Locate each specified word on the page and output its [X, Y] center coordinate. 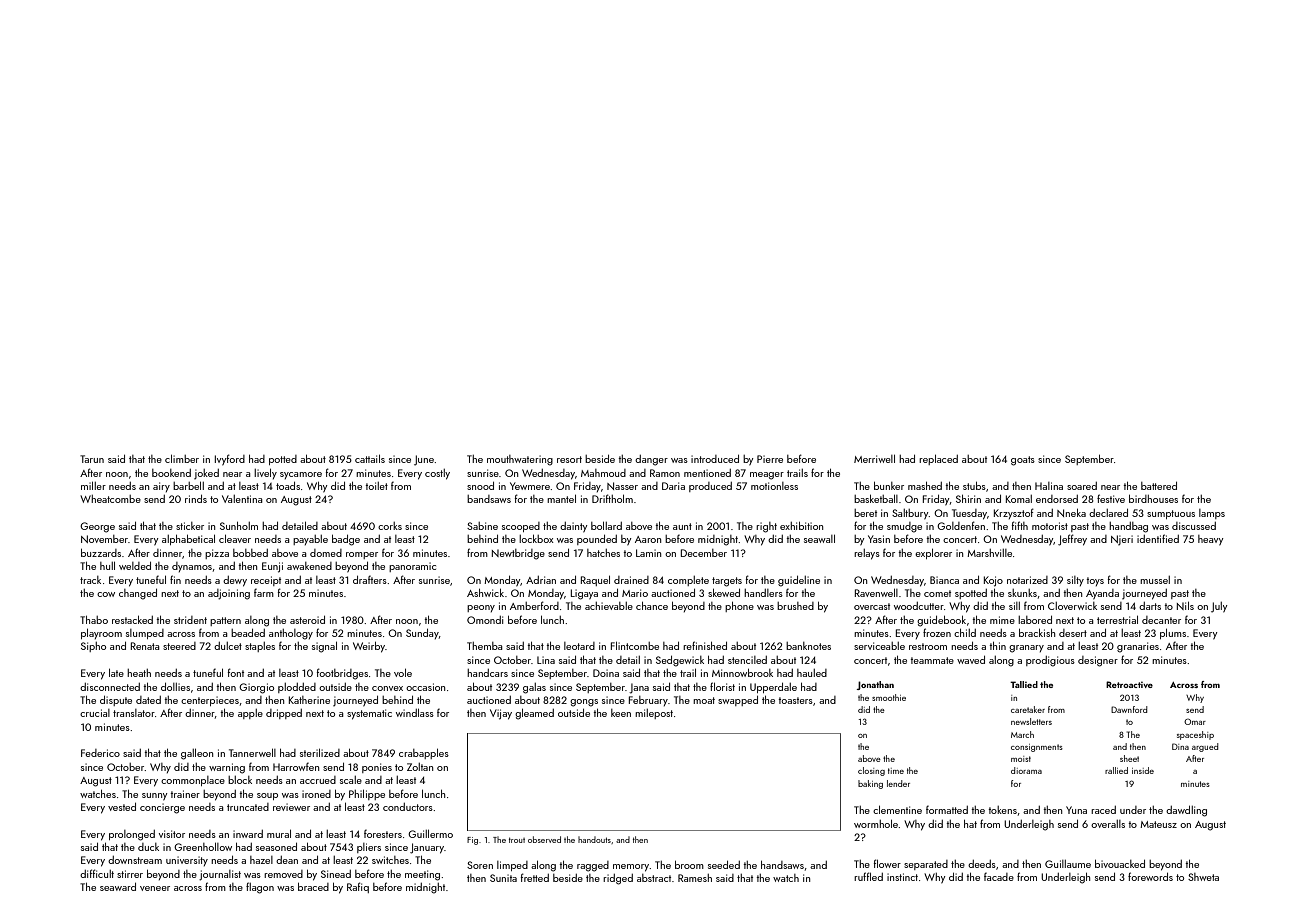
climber [182, 458]
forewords [1150, 876]
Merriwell [874, 458]
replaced [938, 459]
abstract [654, 878]
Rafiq [358, 887]
